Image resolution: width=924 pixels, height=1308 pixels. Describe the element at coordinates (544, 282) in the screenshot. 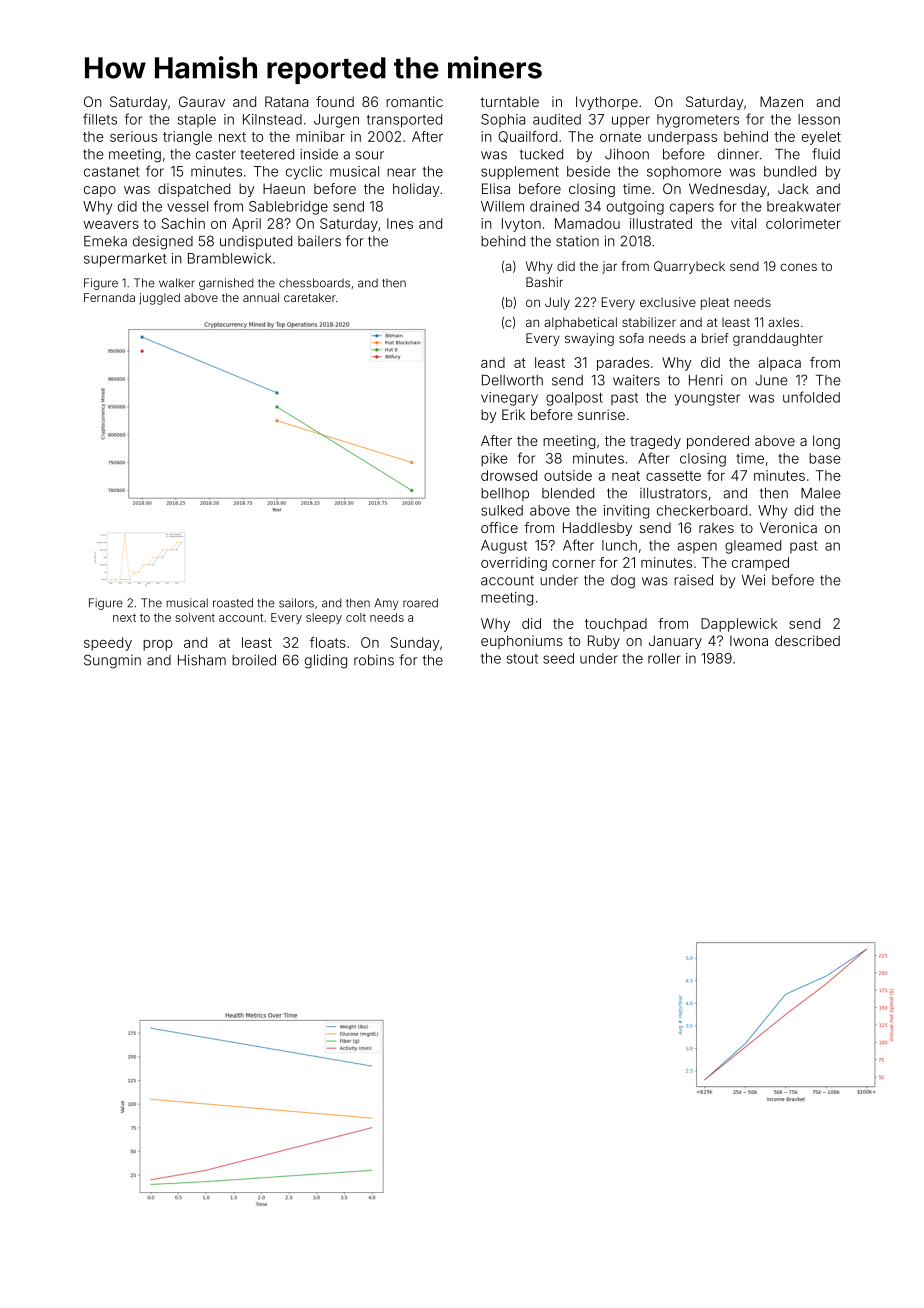

I see `Bashir` at that location.
